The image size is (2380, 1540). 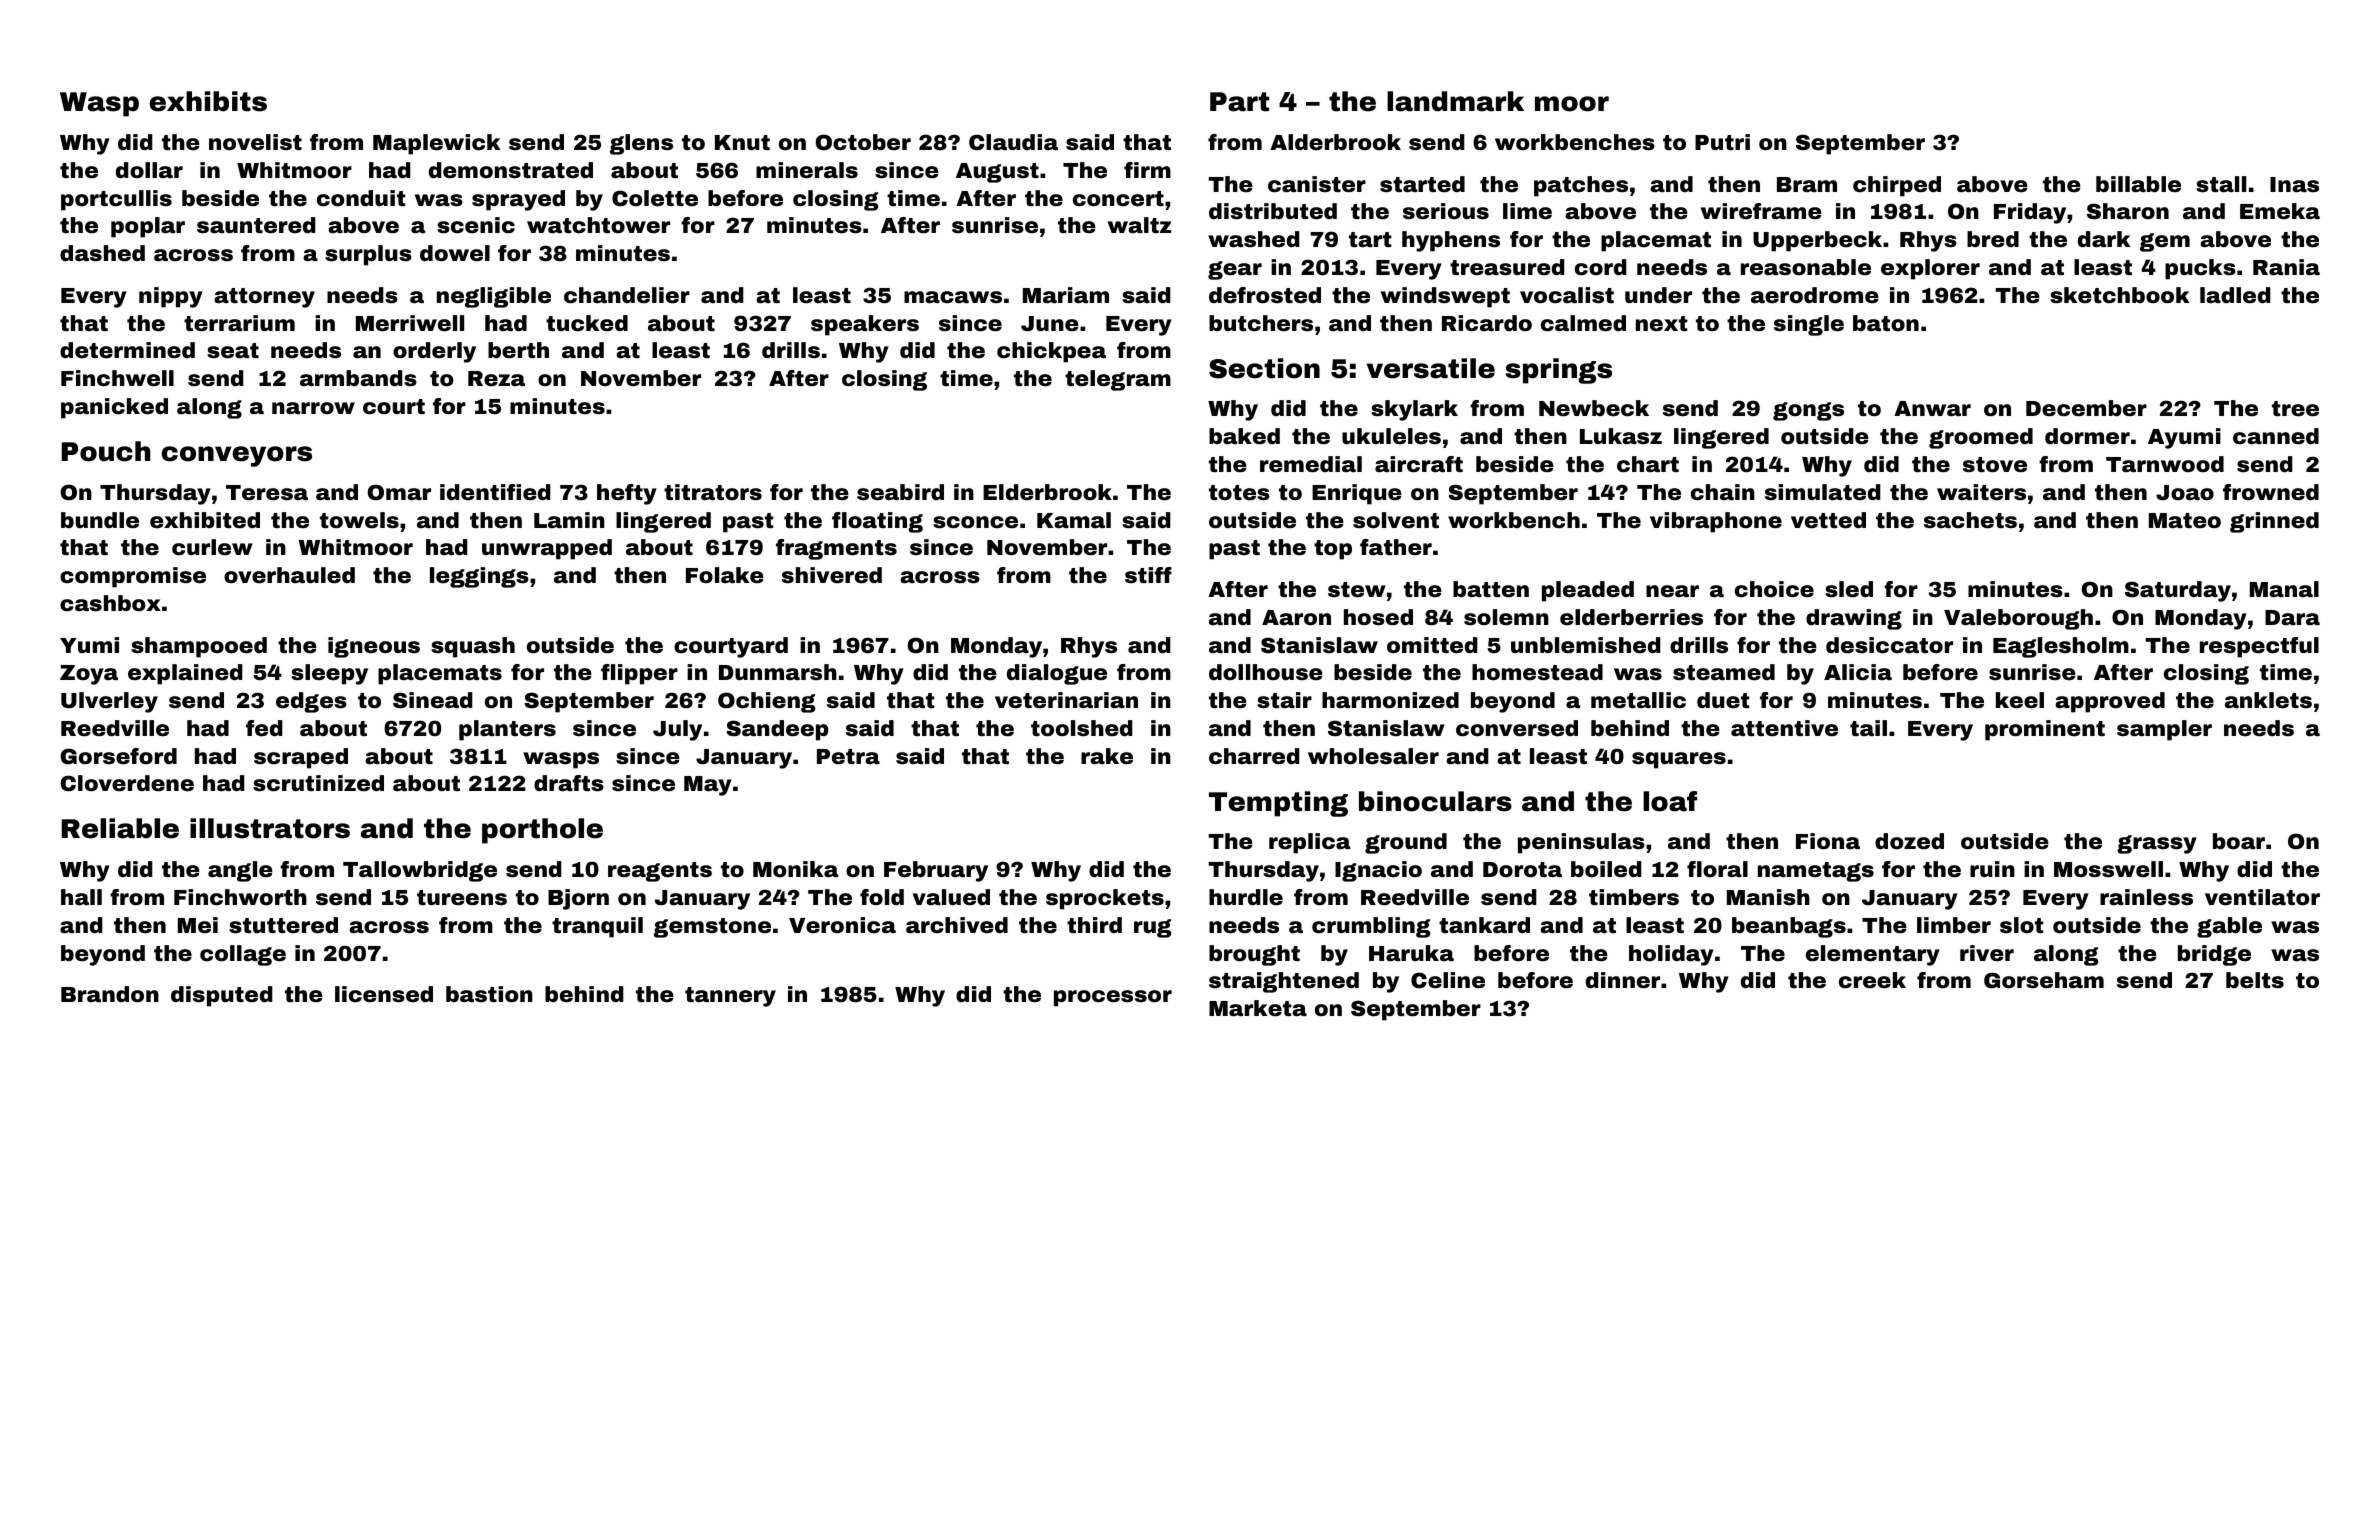 What do you see at coordinates (102, 253) in the document?
I see `dashed` at bounding box center [102, 253].
